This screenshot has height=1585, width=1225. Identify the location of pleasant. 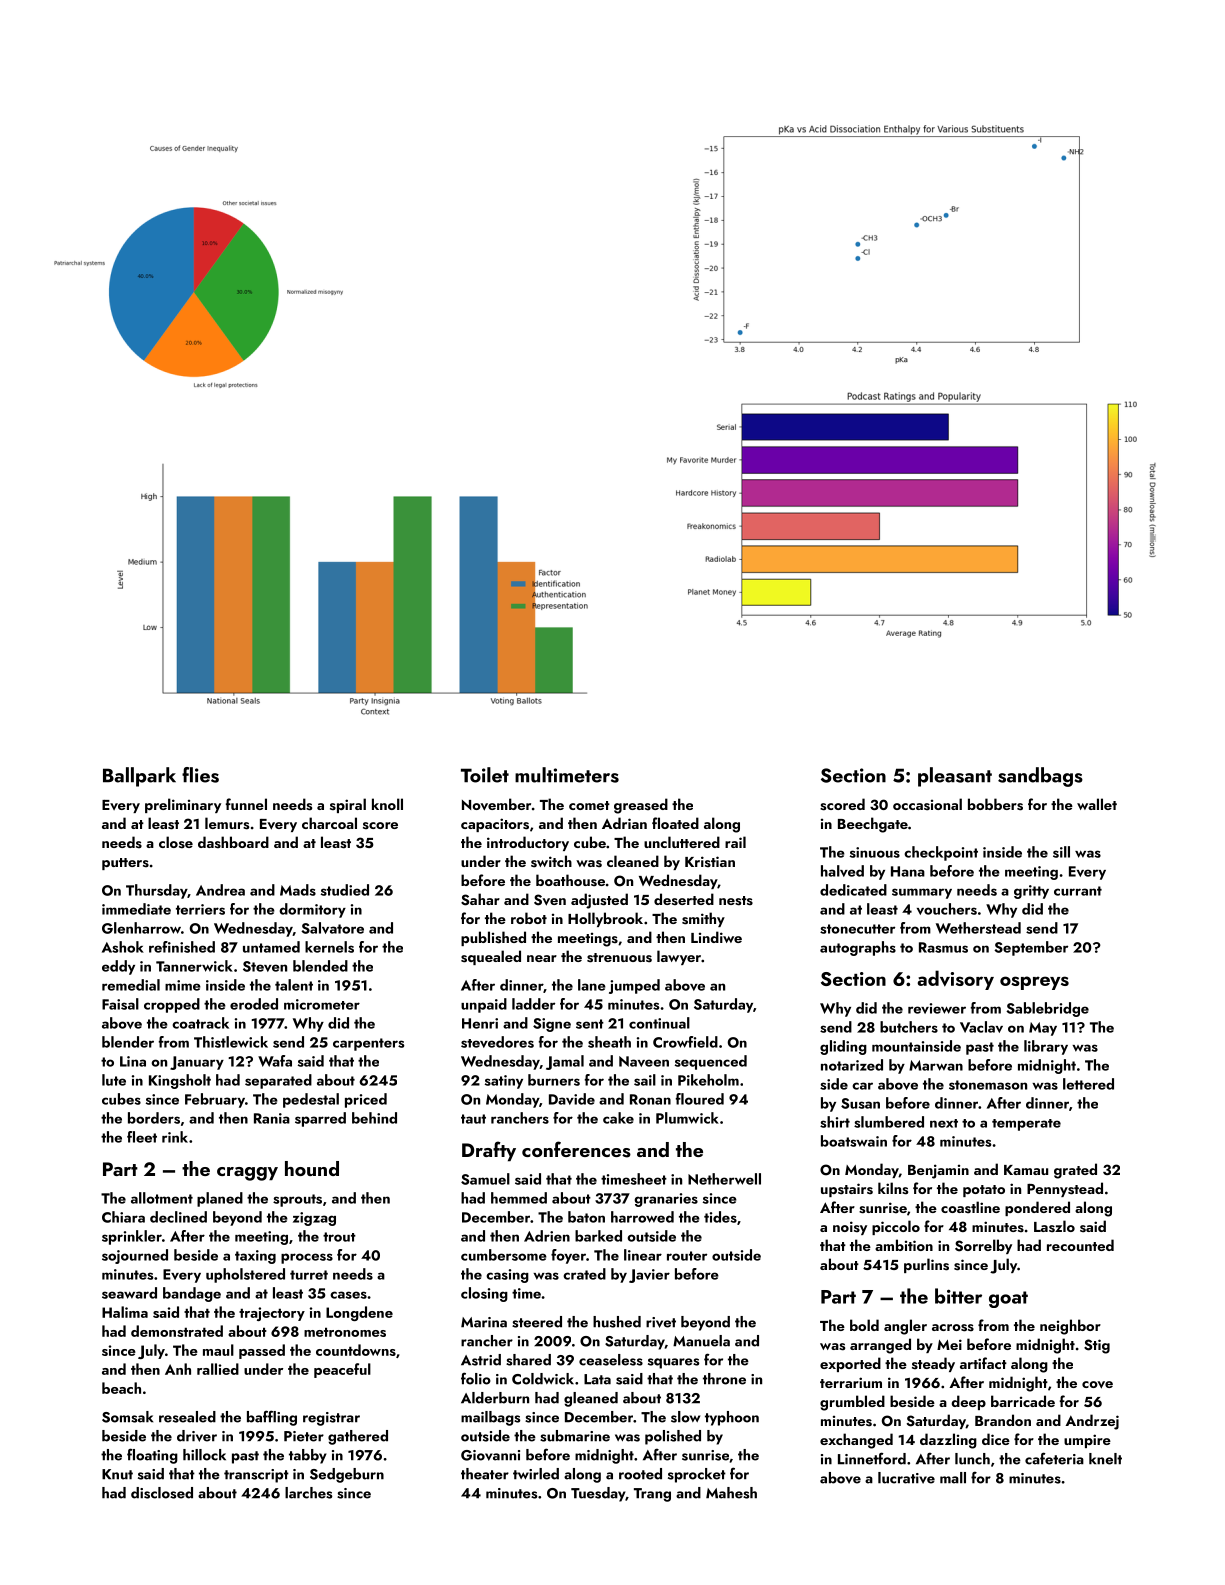
(955, 777).
